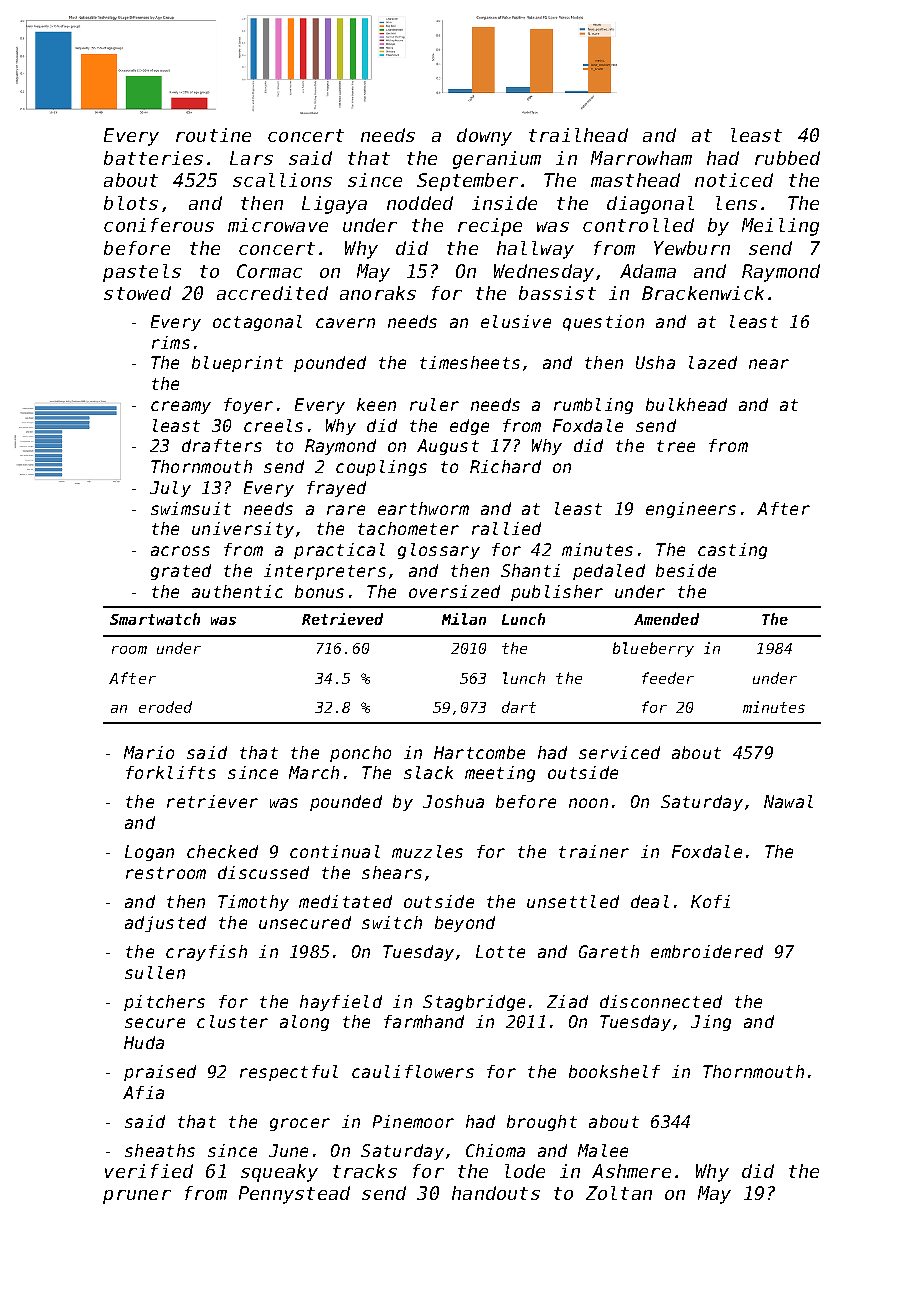 The height and width of the image is (1308, 924). What do you see at coordinates (342, 619) in the image?
I see `Retrieved` at bounding box center [342, 619].
